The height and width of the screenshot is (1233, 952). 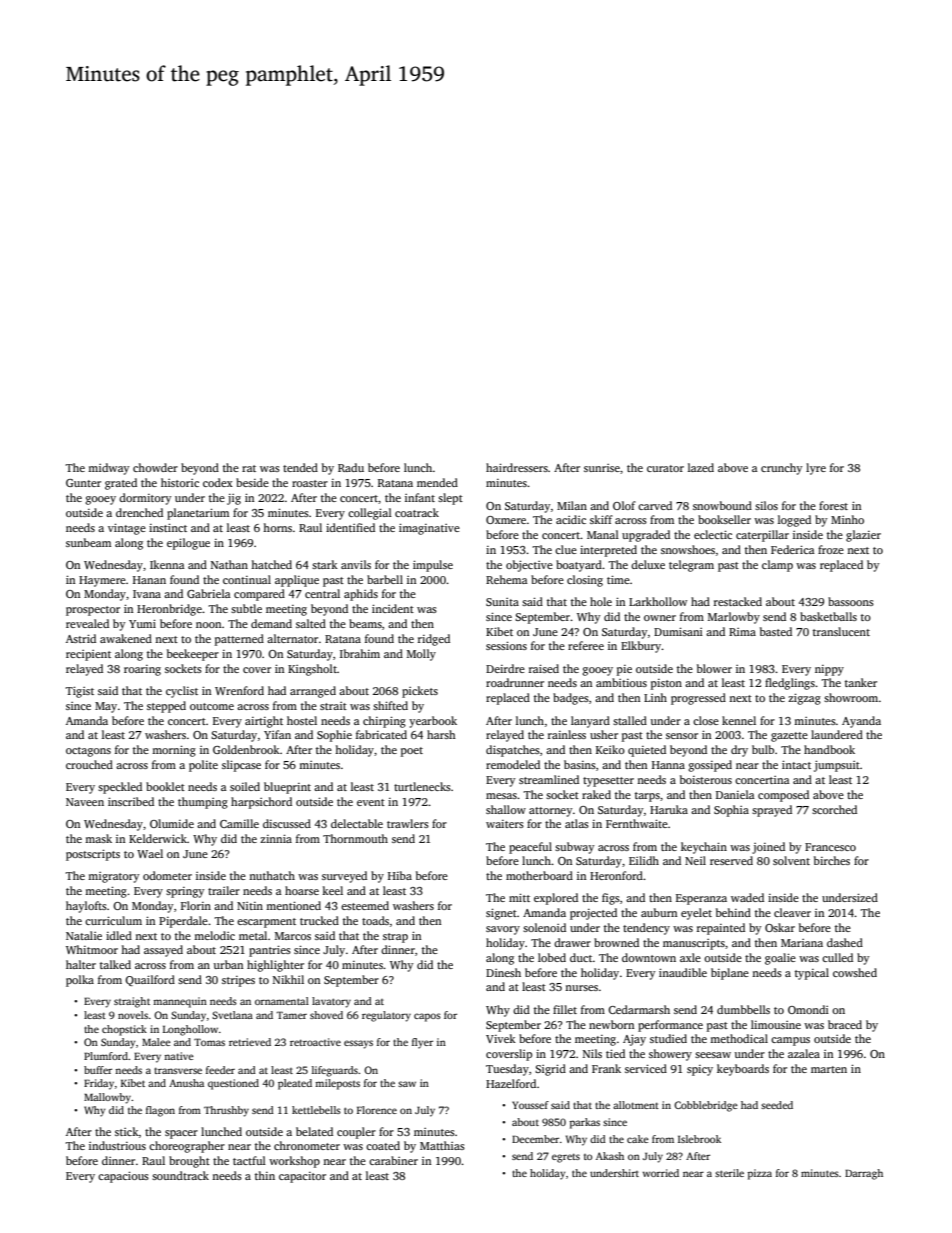 I want to click on mended, so click(x=437, y=482).
